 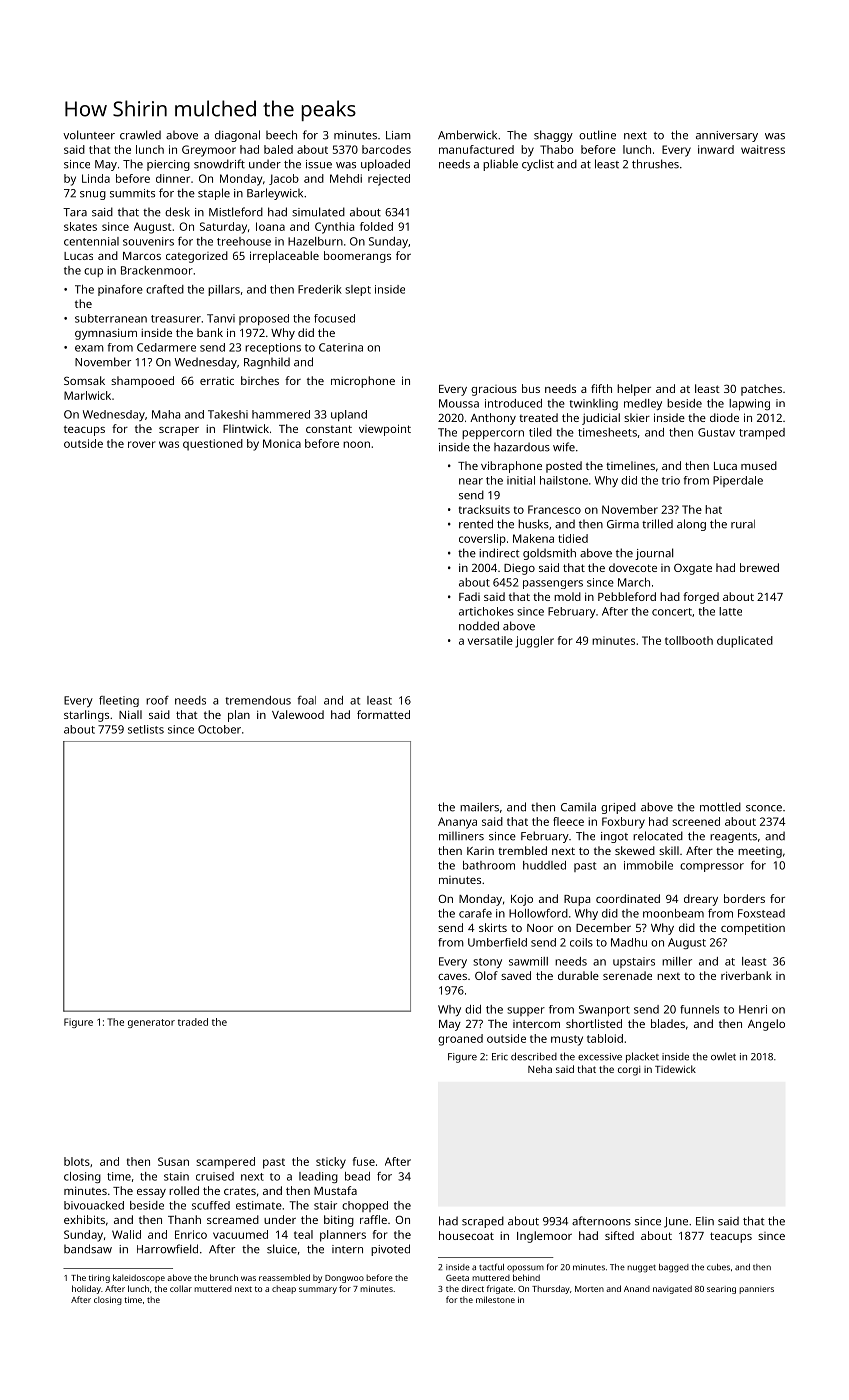 What do you see at coordinates (629, 1071) in the document?
I see `corgi` at bounding box center [629, 1071].
